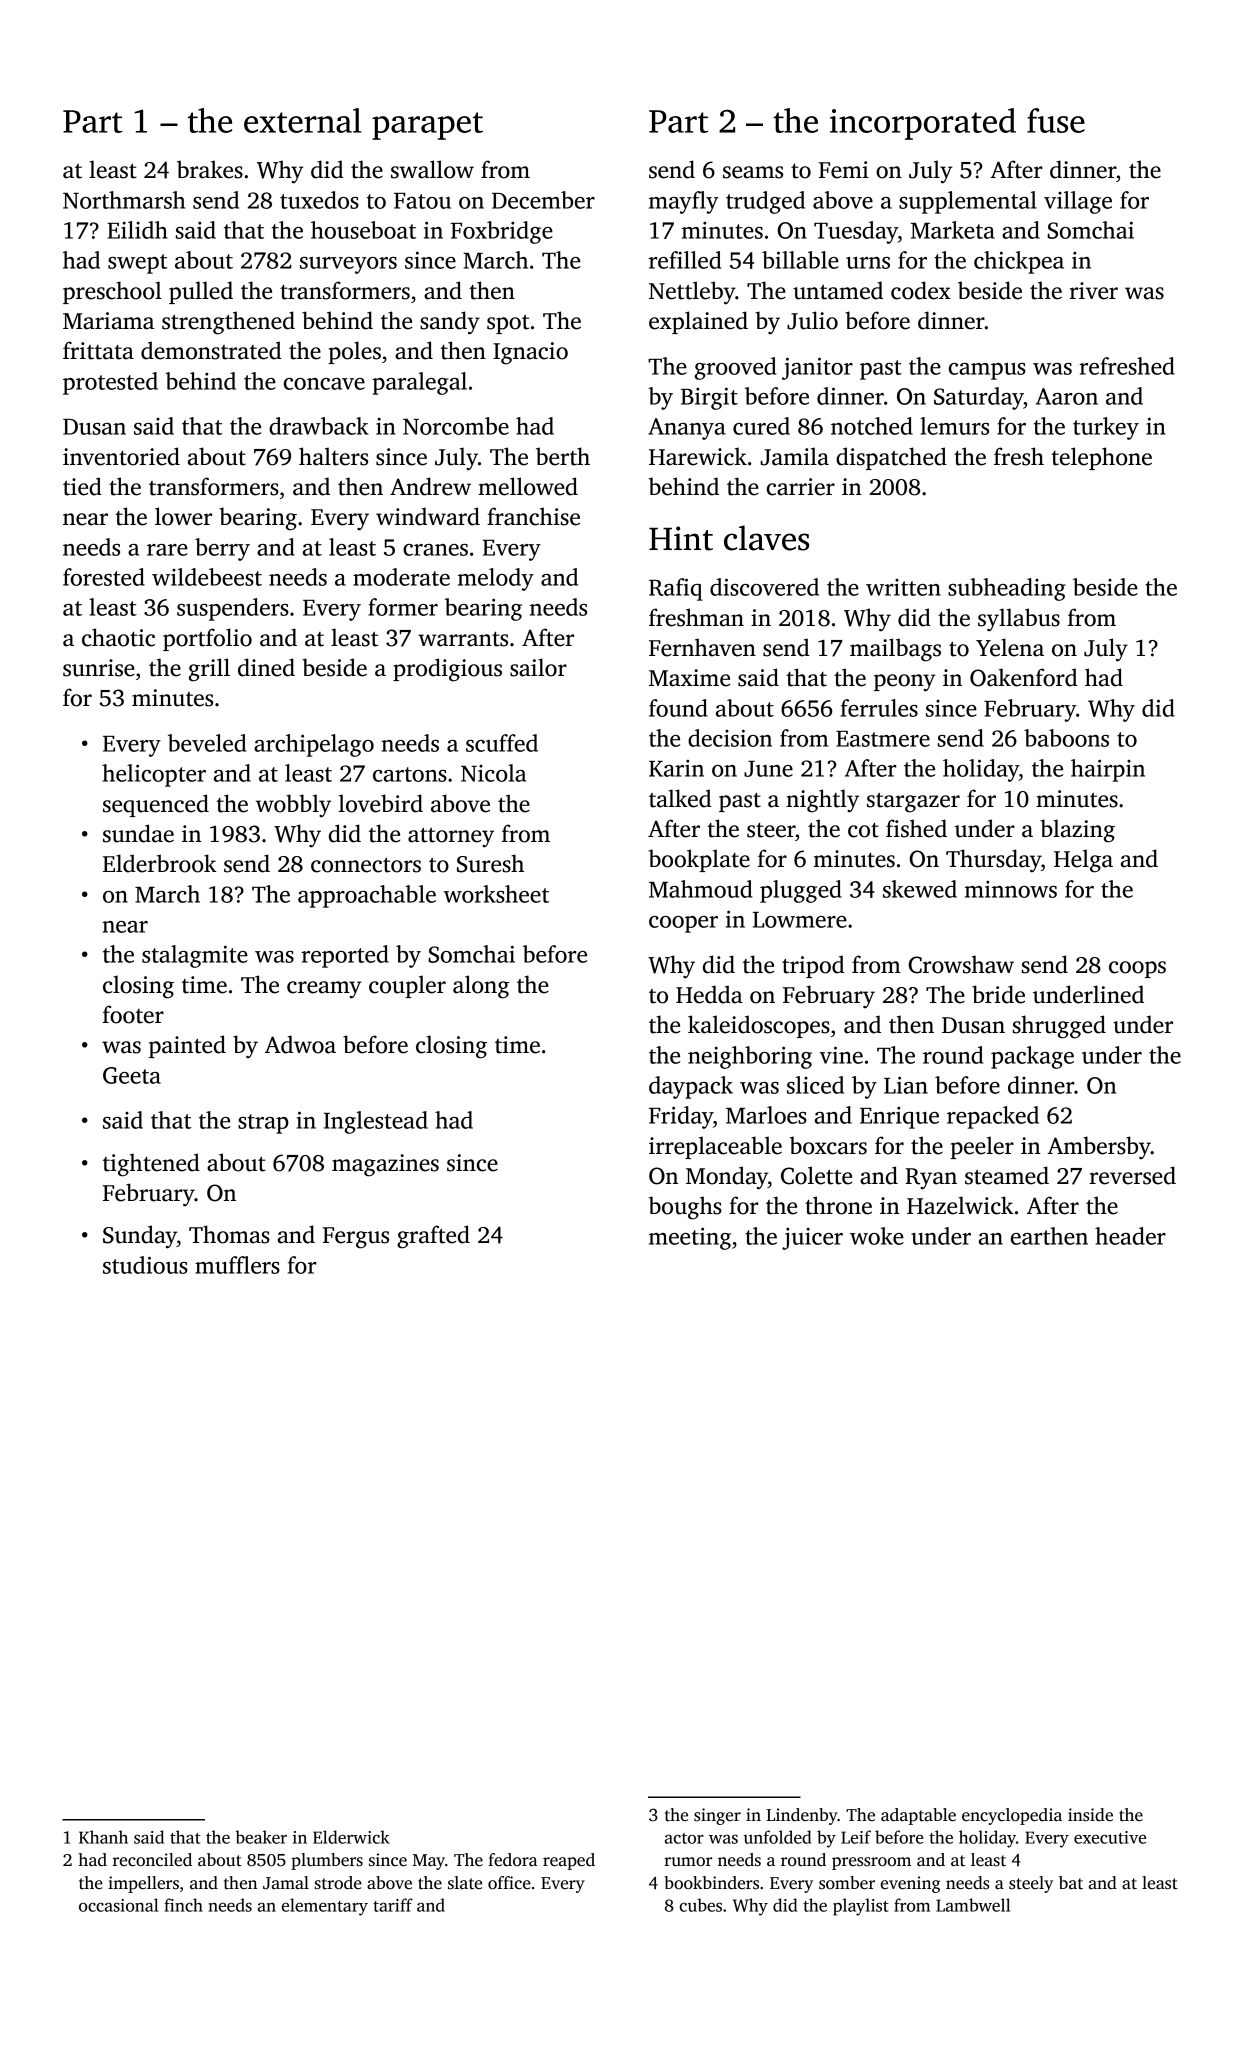 This screenshot has width=1244, height=2050. I want to click on Elderwick, so click(351, 1837).
